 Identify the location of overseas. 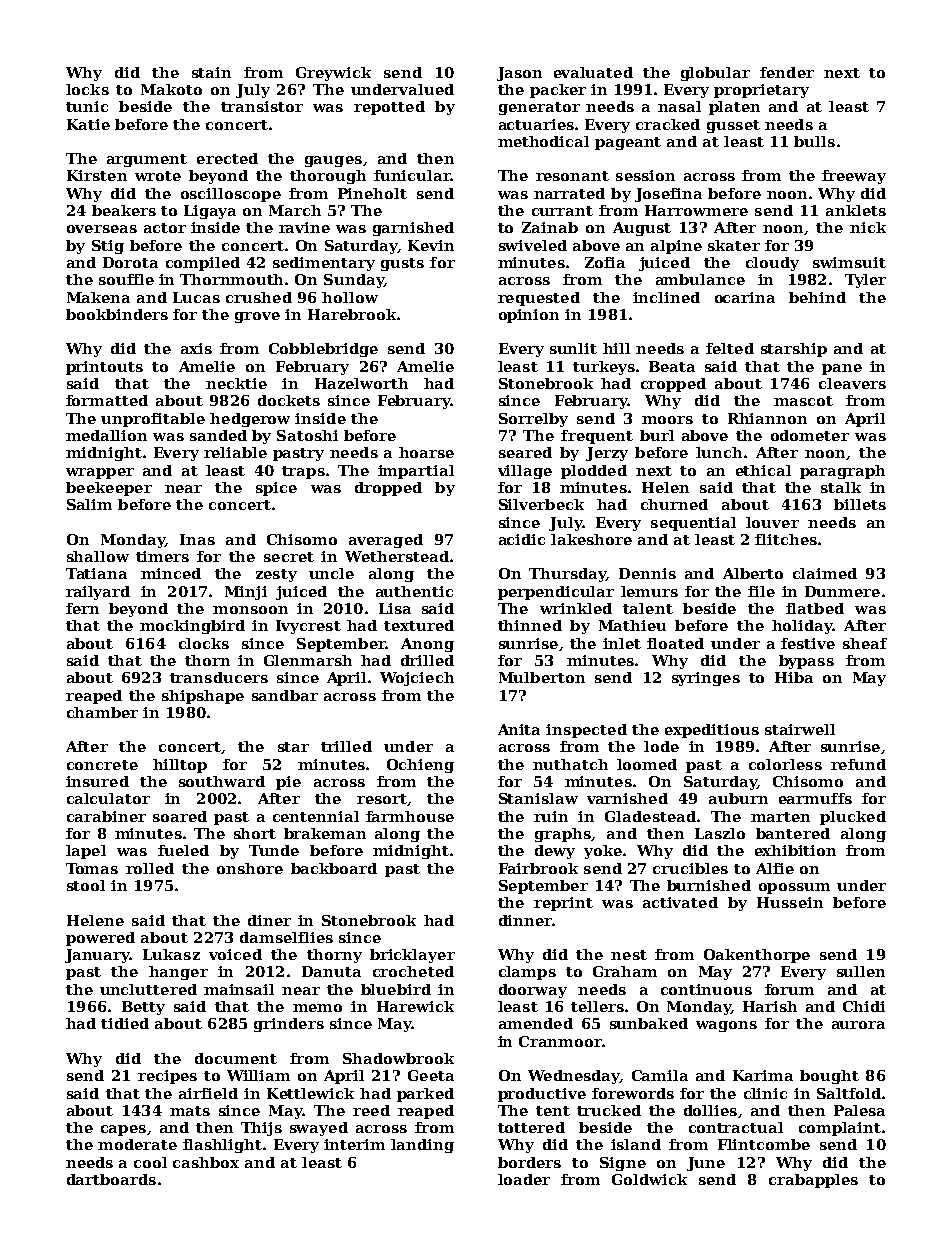
(102, 229).
